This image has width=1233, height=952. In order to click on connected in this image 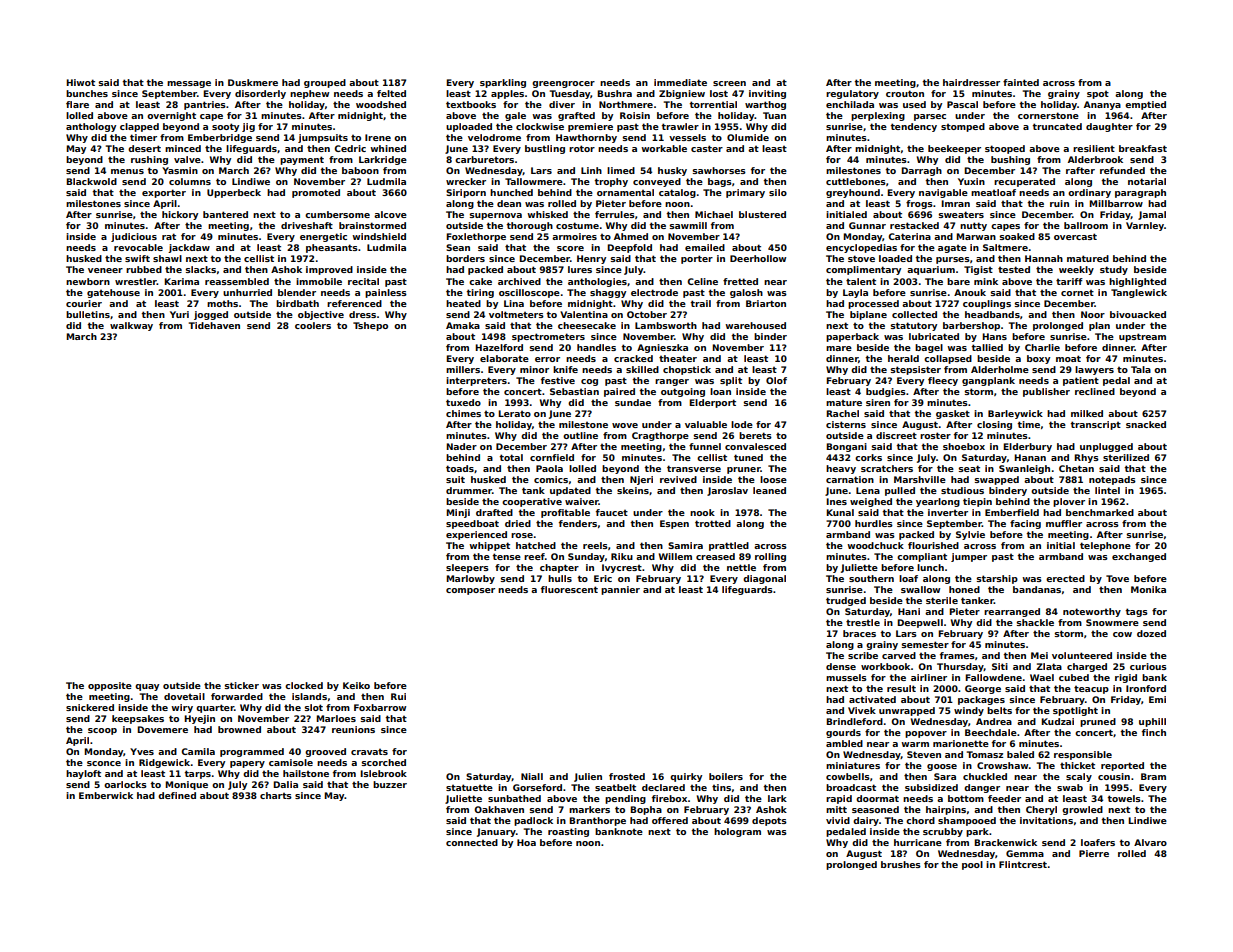, I will do `click(472, 842)`.
